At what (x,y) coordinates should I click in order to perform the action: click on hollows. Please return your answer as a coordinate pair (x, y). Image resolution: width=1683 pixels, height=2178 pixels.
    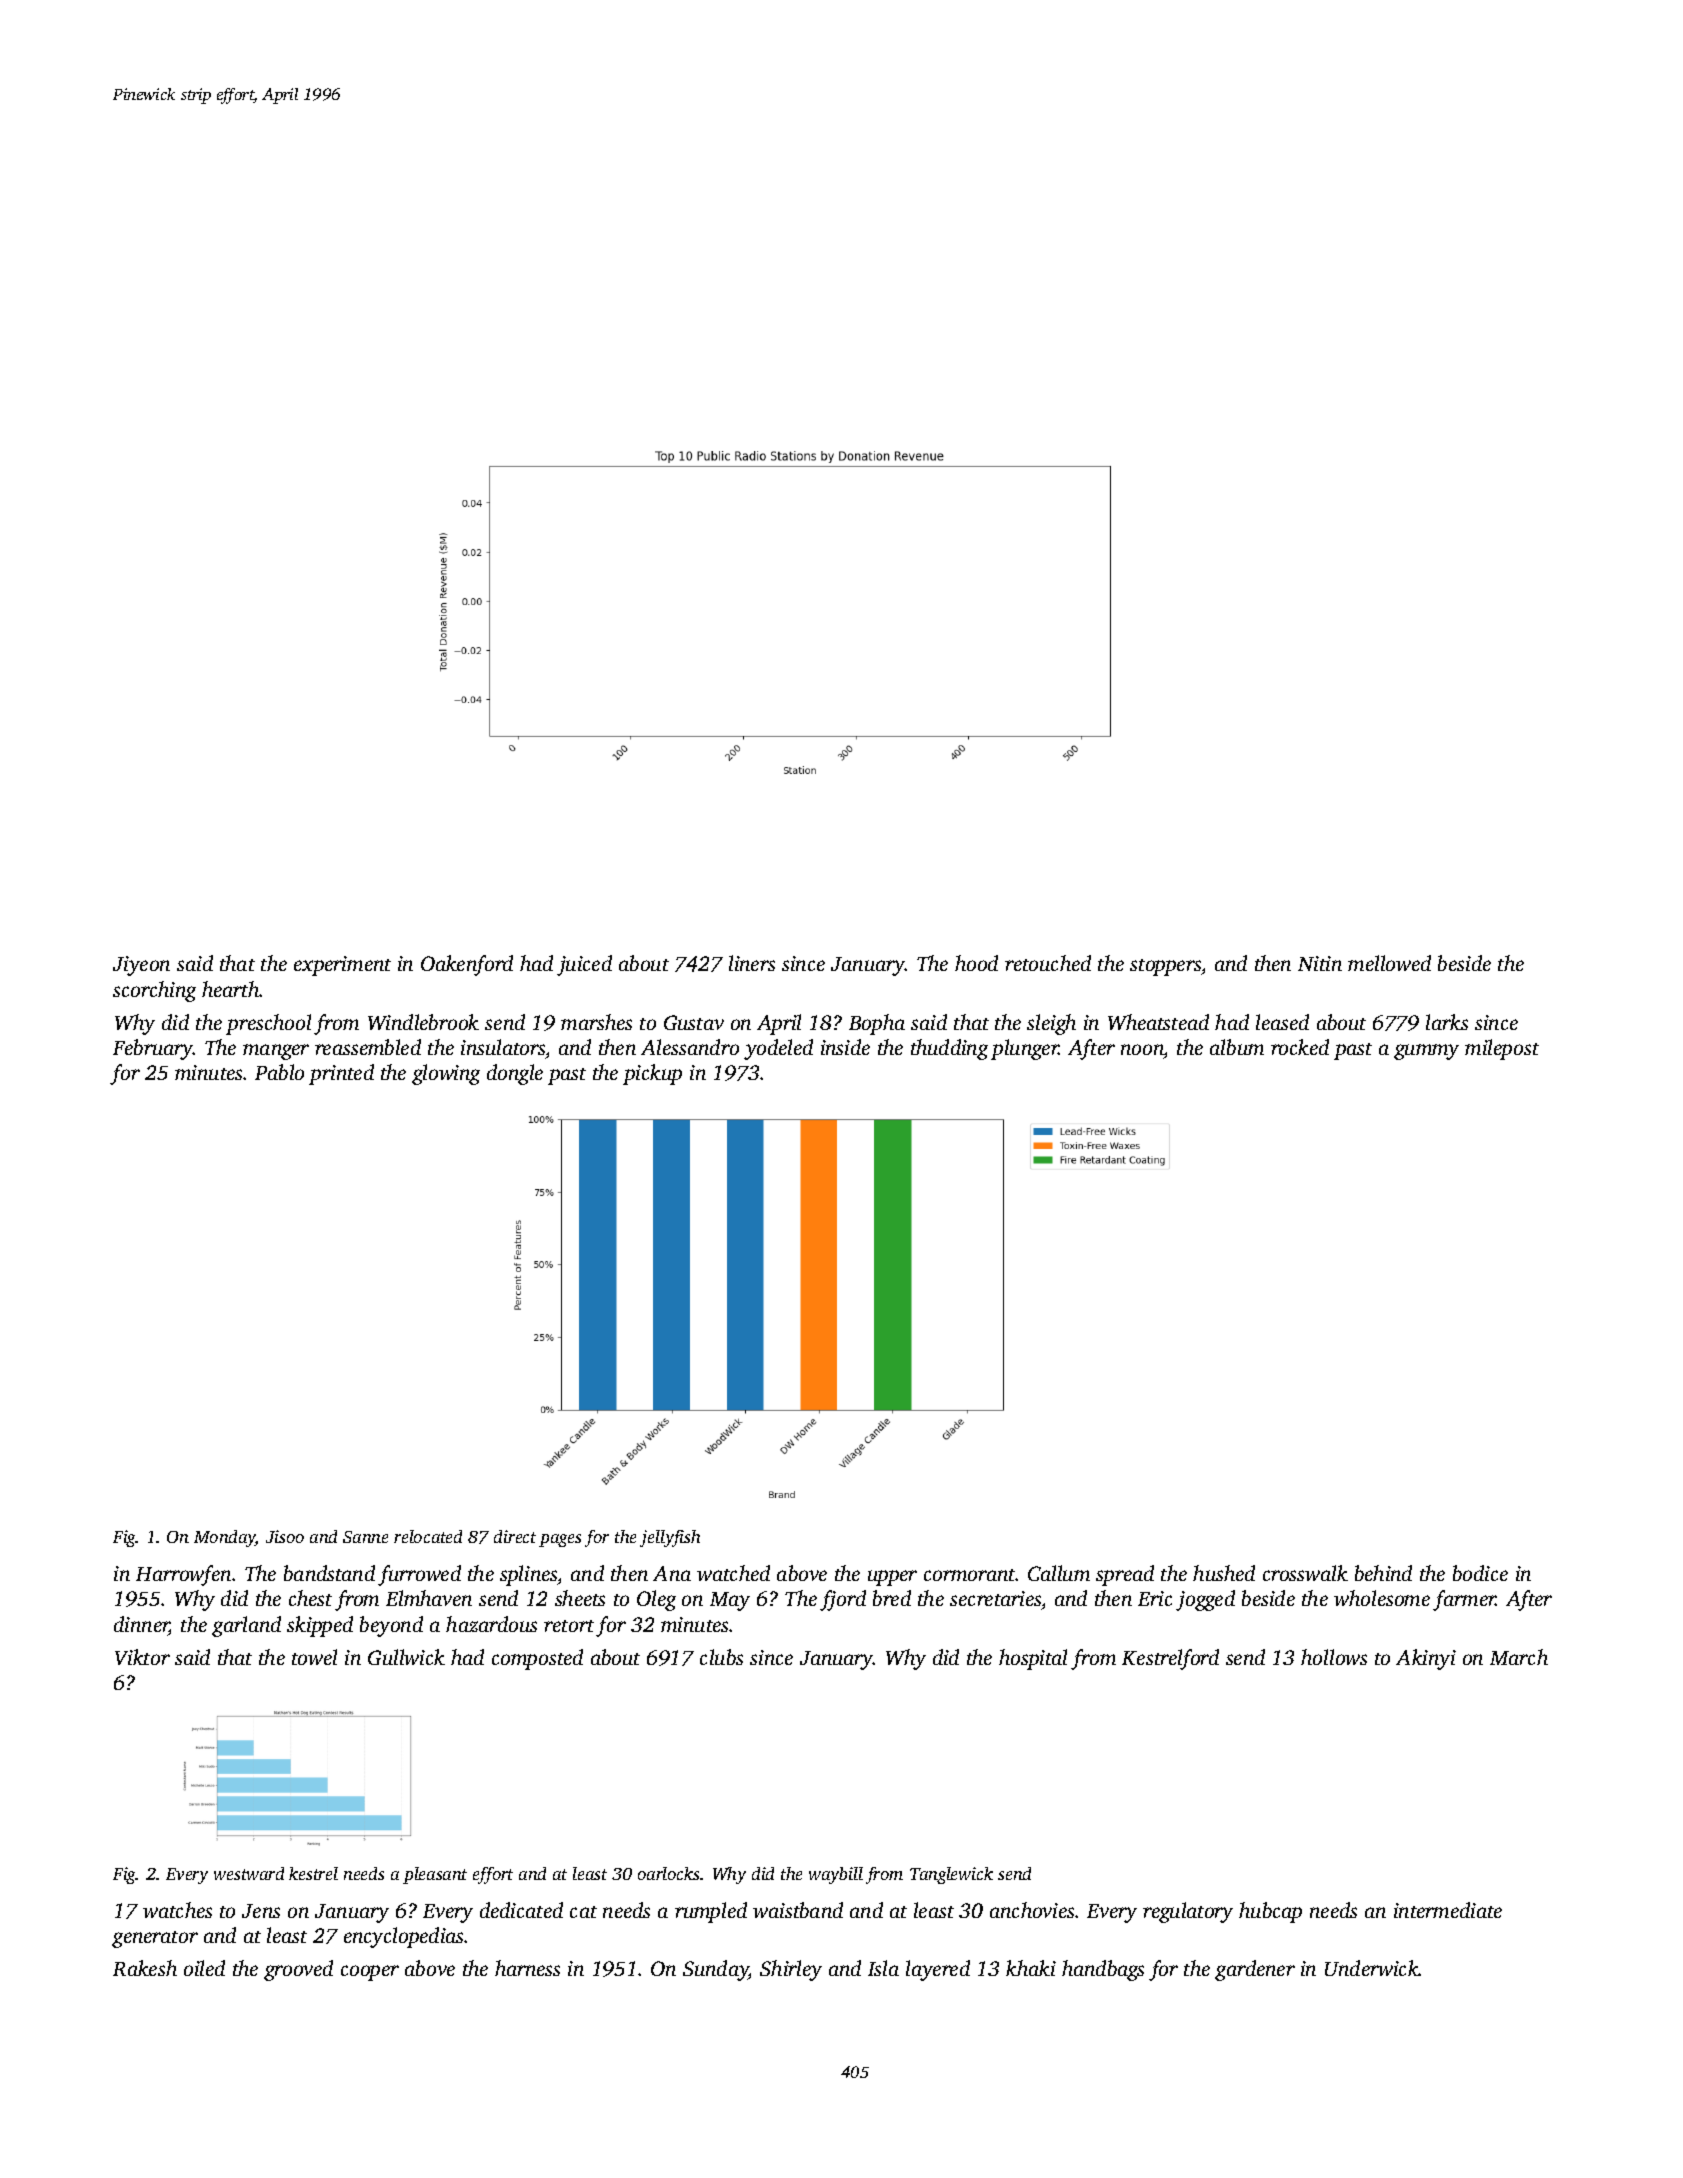
    Looking at the image, I should click on (1334, 1657).
